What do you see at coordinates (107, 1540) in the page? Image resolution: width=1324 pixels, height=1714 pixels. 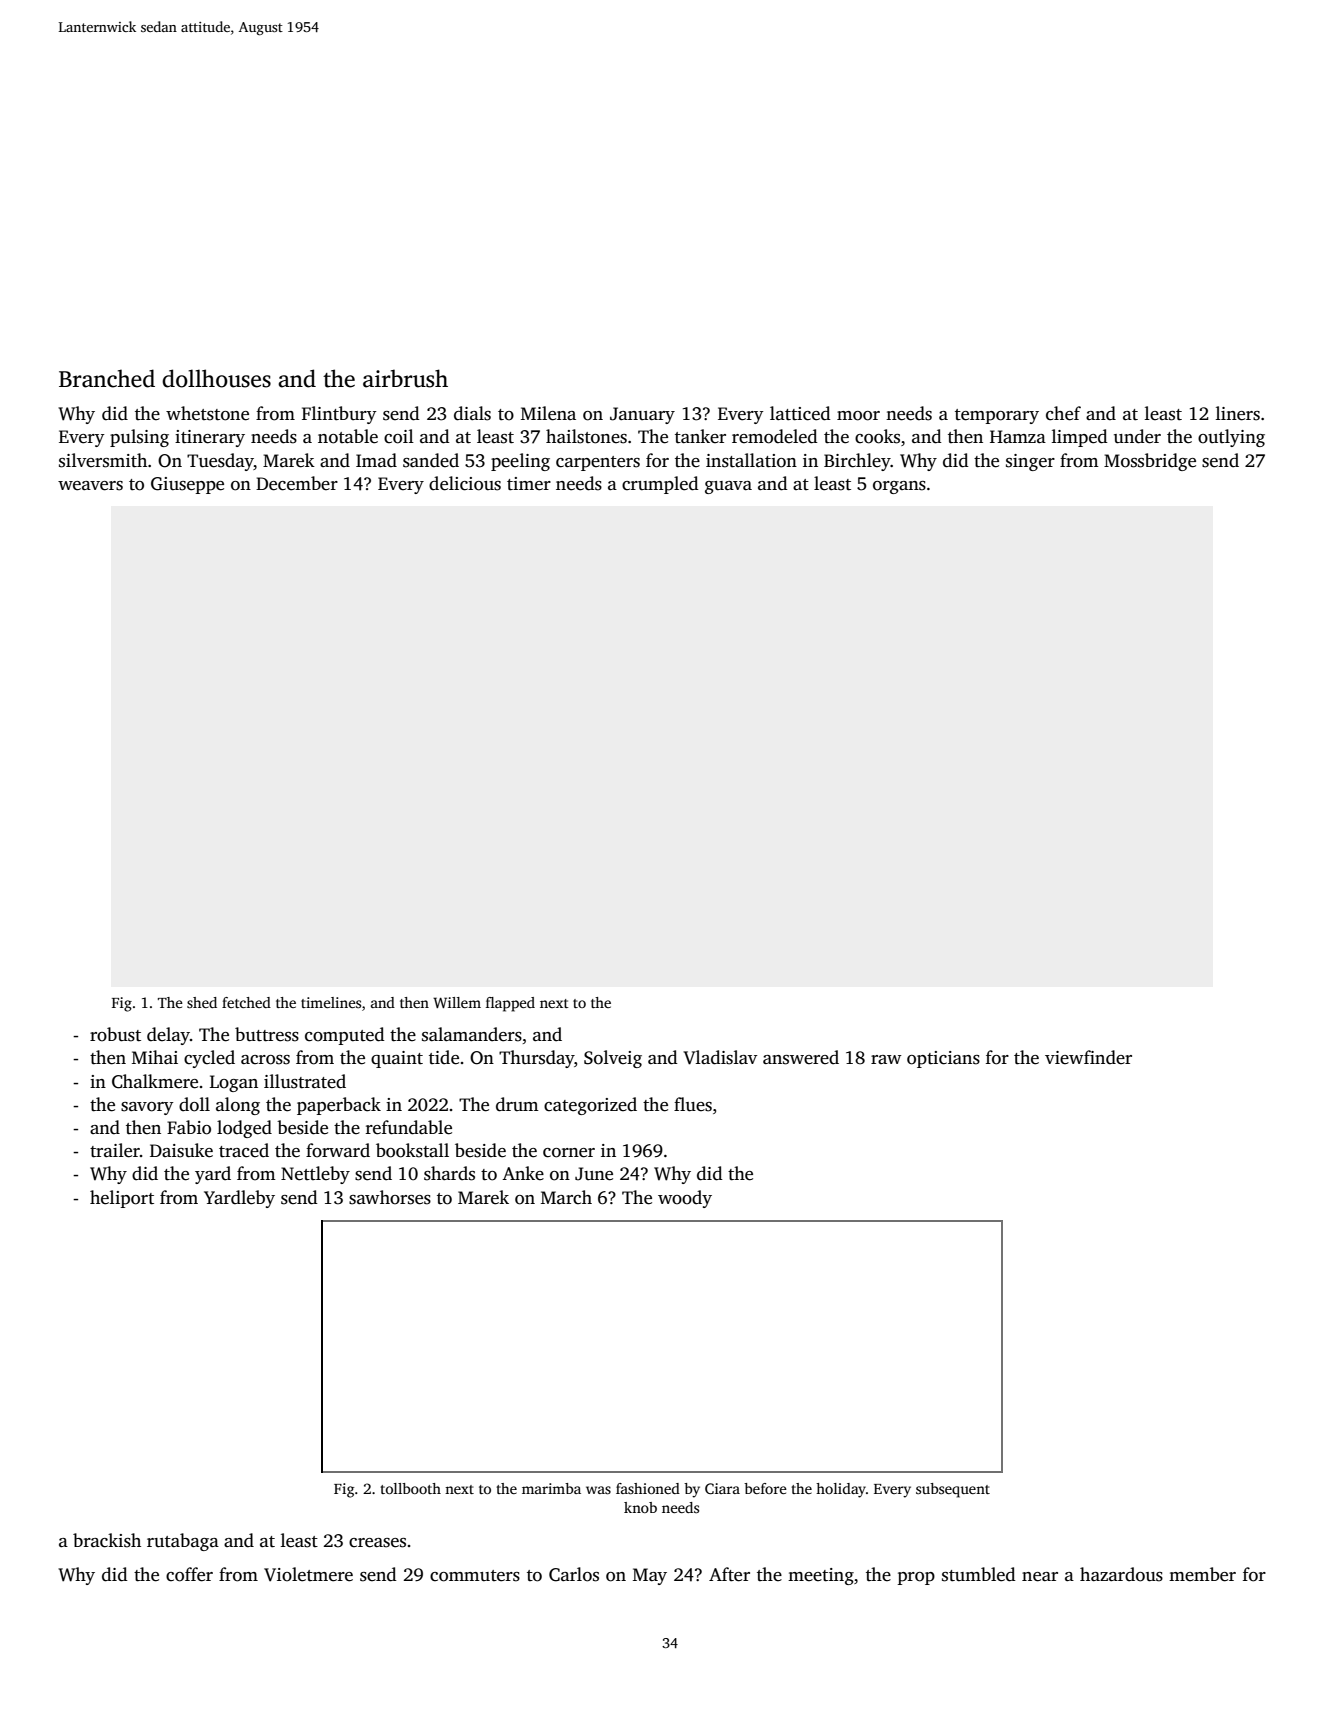 I see `brackish` at bounding box center [107, 1540].
